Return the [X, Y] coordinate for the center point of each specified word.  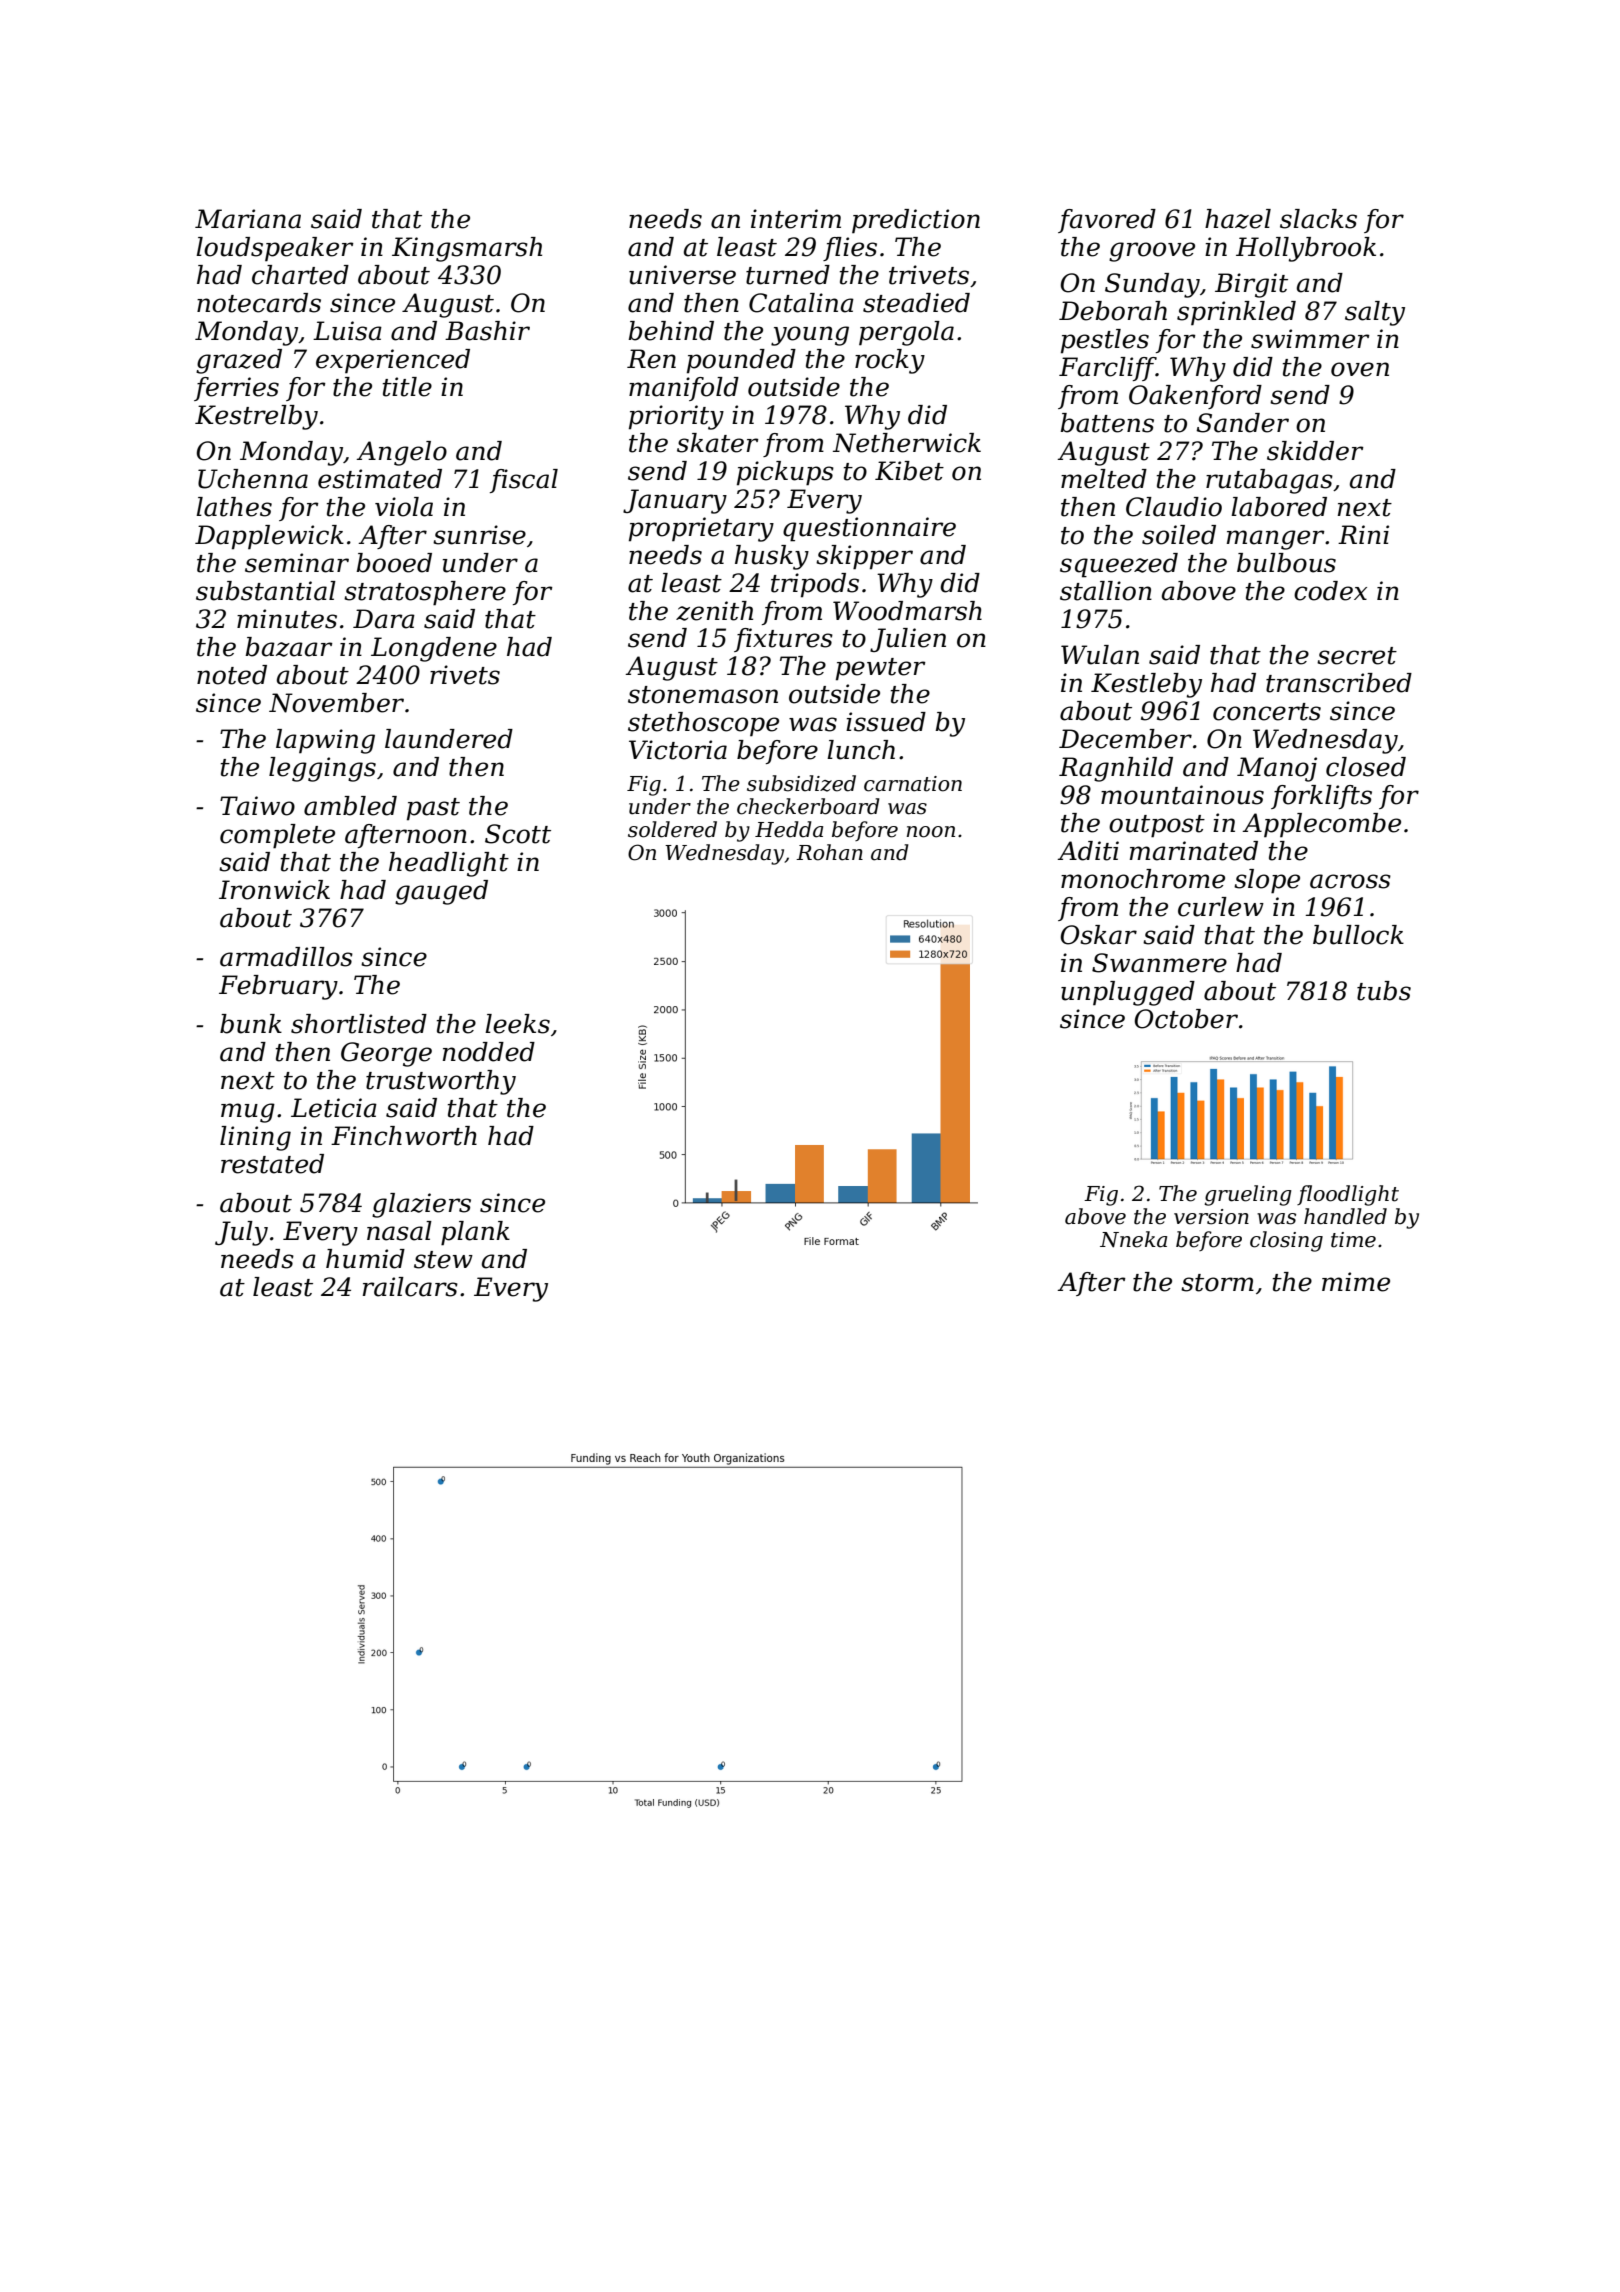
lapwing [325, 741]
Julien [908, 640]
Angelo [401, 453]
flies [850, 249]
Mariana [248, 219]
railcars [410, 1287]
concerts [1267, 712]
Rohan [829, 852]
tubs [1384, 991]
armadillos [286, 957]
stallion [1106, 591]
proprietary [701, 529]
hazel [1238, 219]
